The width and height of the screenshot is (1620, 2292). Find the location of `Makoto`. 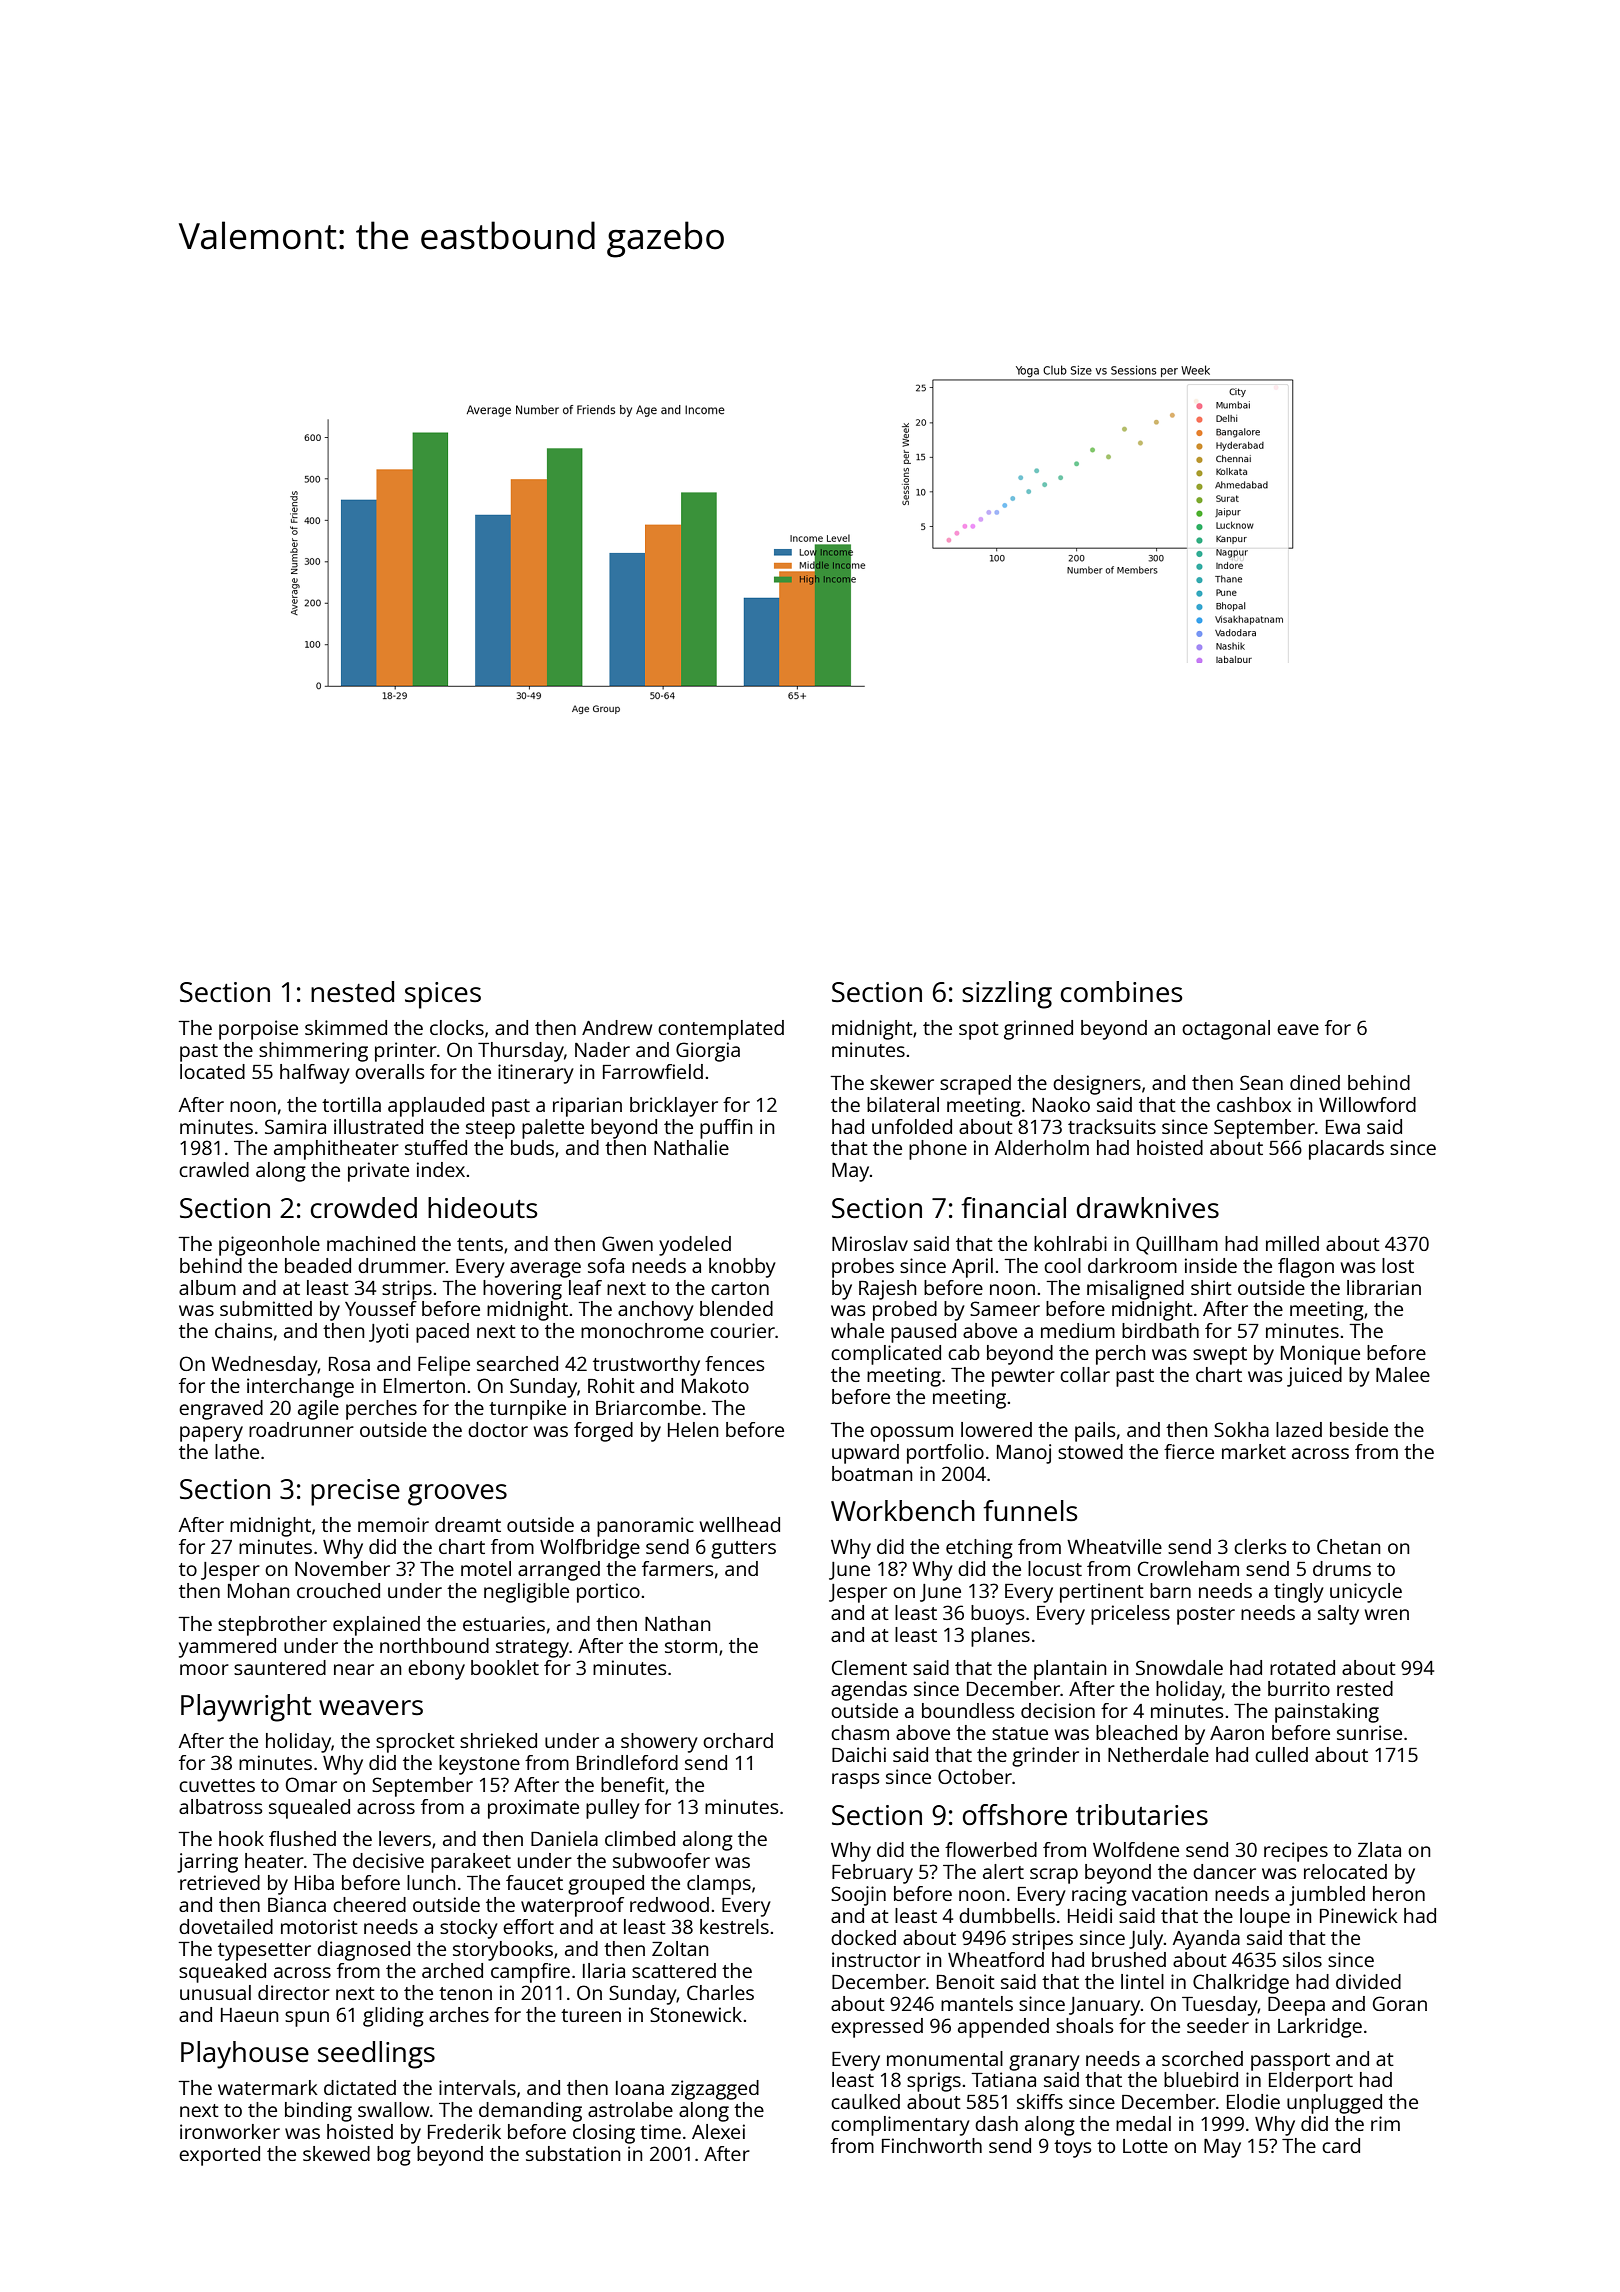

Makoto is located at coordinates (715, 1385).
